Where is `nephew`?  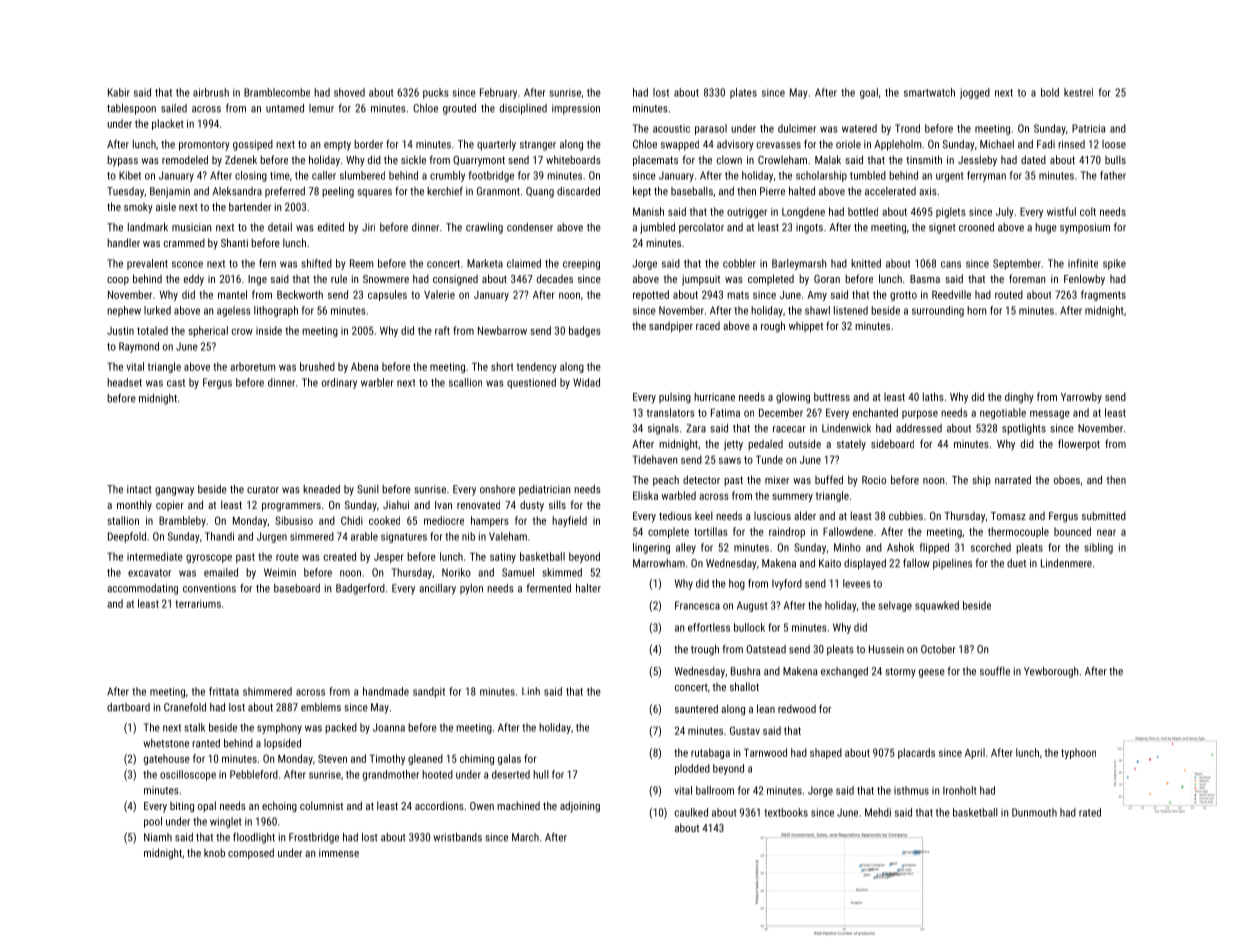 nephew is located at coordinates (124, 311).
